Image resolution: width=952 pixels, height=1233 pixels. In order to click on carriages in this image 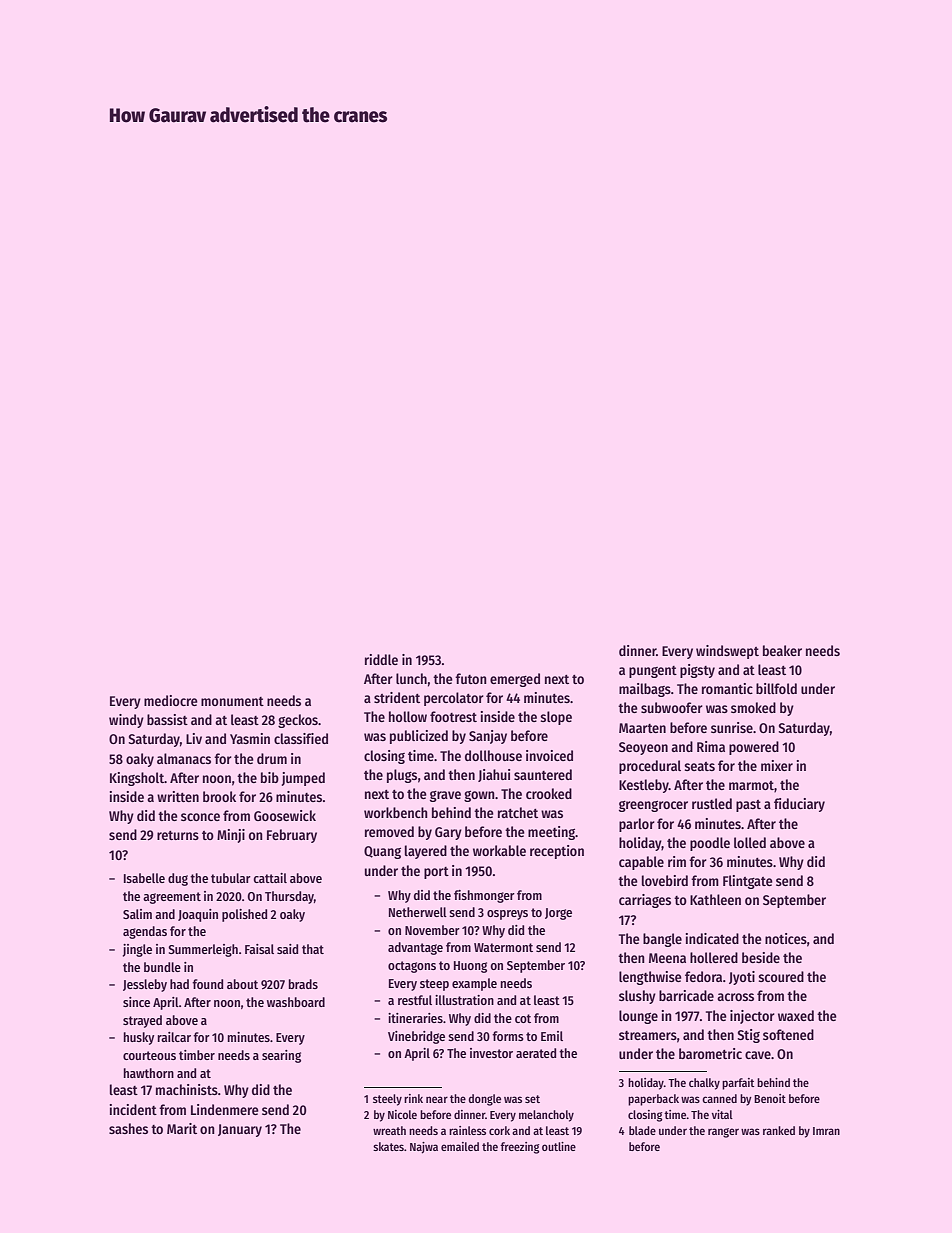, I will do `click(645, 901)`.
